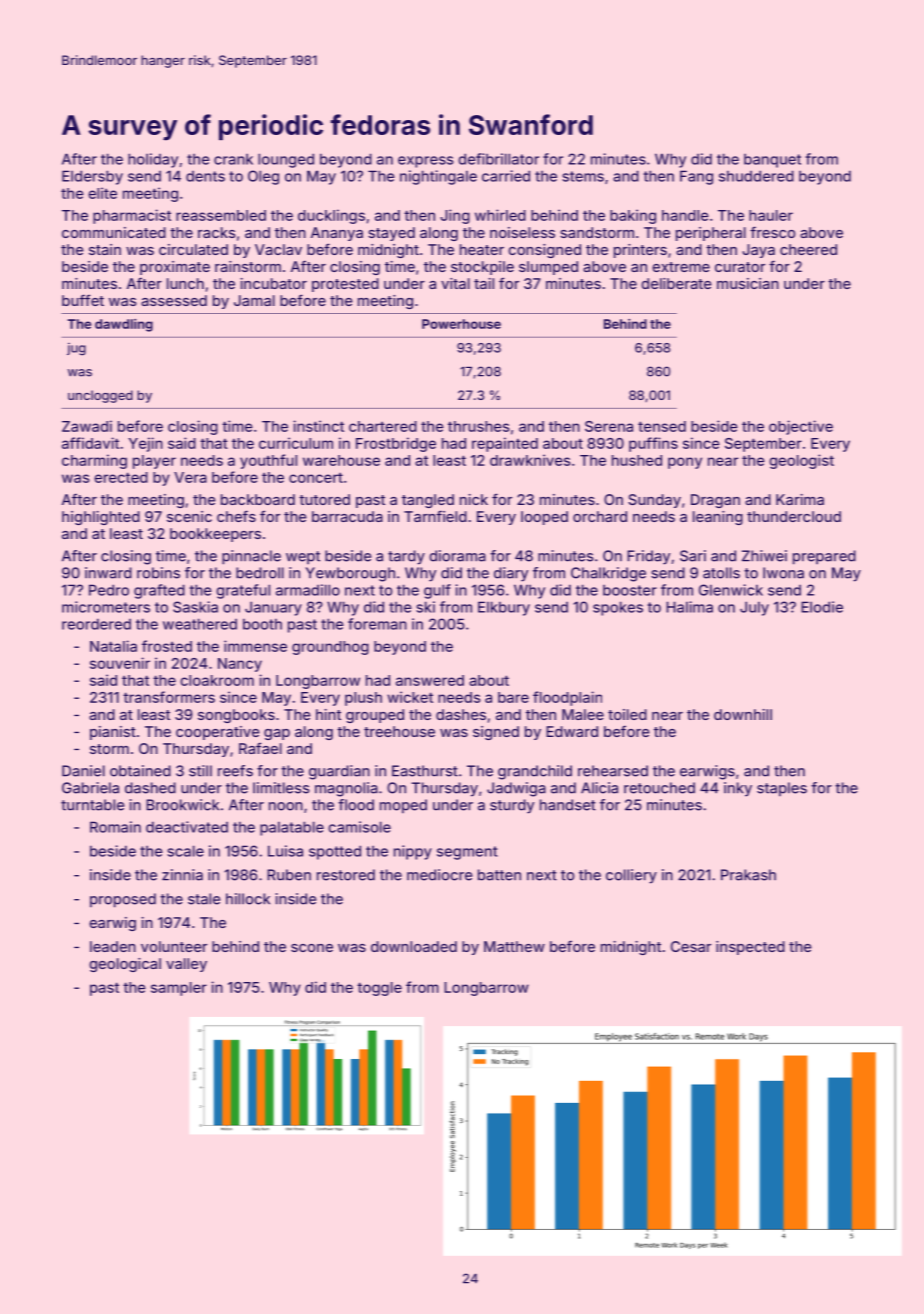 The width and height of the document is (924, 1314). What do you see at coordinates (153, 160) in the document?
I see `holiday` at bounding box center [153, 160].
